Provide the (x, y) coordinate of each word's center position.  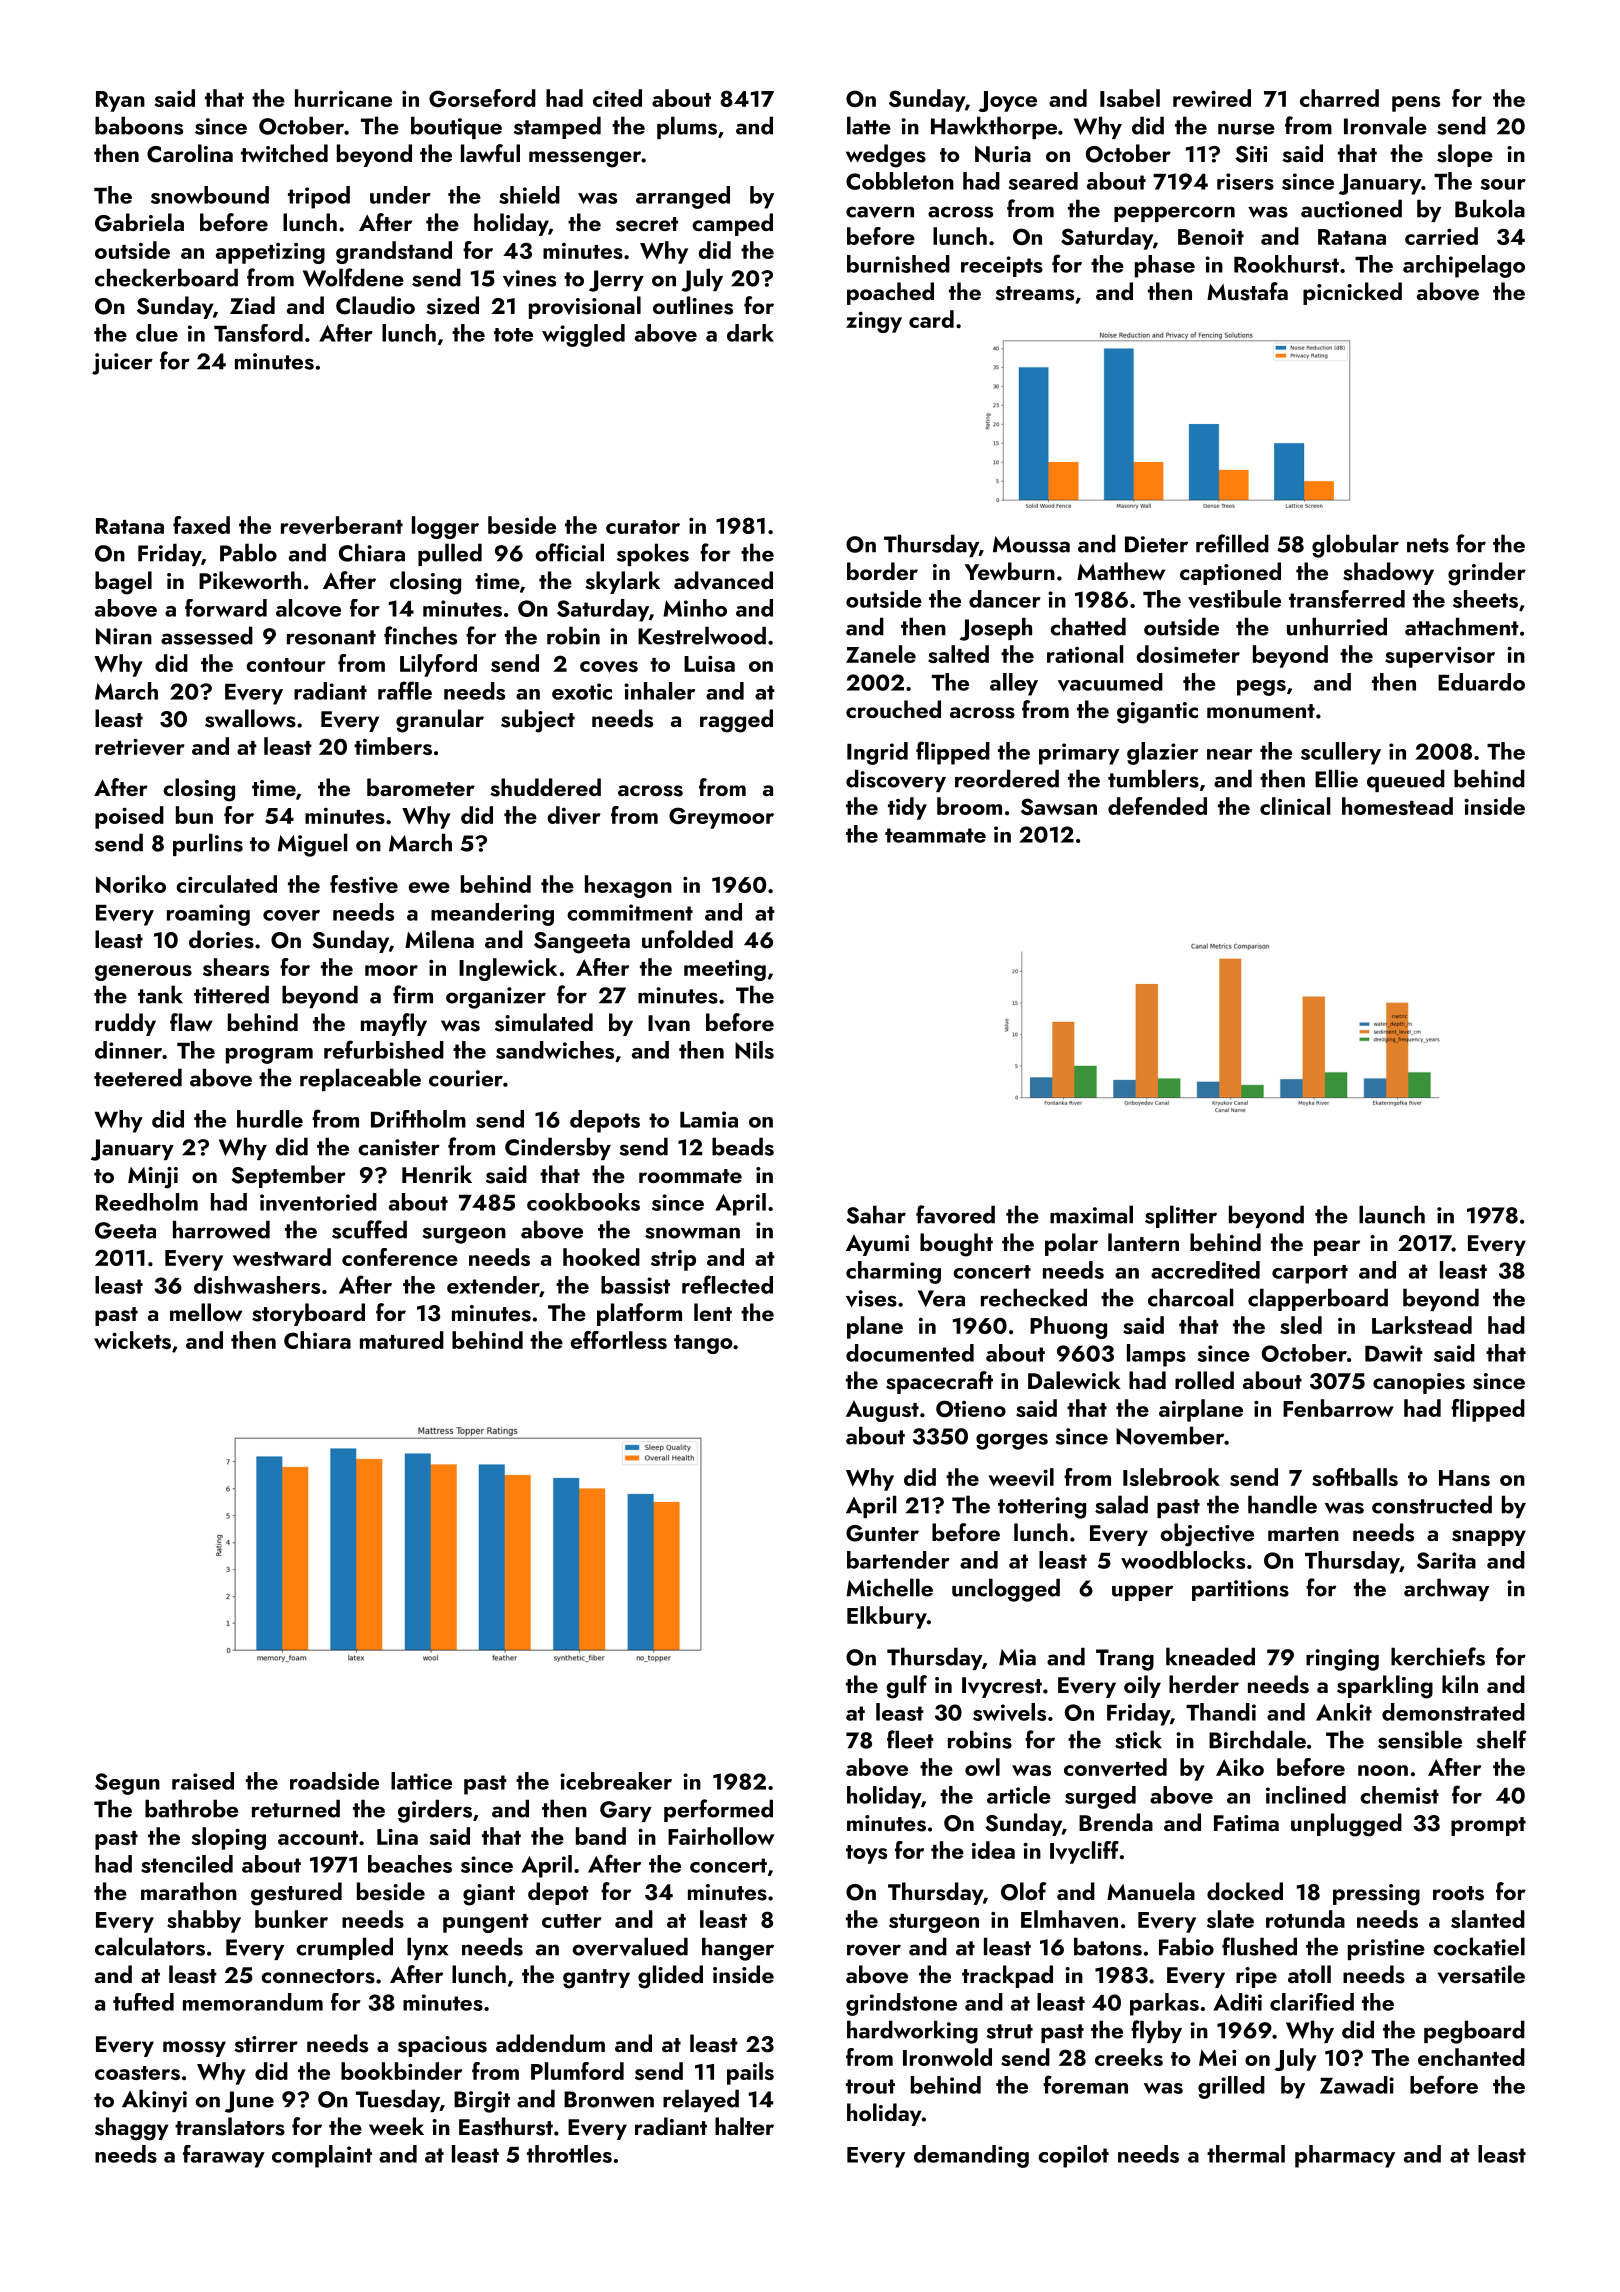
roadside (334, 1781)
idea (993, 1850)
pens (1416, 104)
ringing (1342, 1660)
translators (230, 2126)
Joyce (1008, 101)
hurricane (343, 98)
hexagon (628, 886)
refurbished (384, 1049)
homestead (1397, 806)
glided (670, 1977)
